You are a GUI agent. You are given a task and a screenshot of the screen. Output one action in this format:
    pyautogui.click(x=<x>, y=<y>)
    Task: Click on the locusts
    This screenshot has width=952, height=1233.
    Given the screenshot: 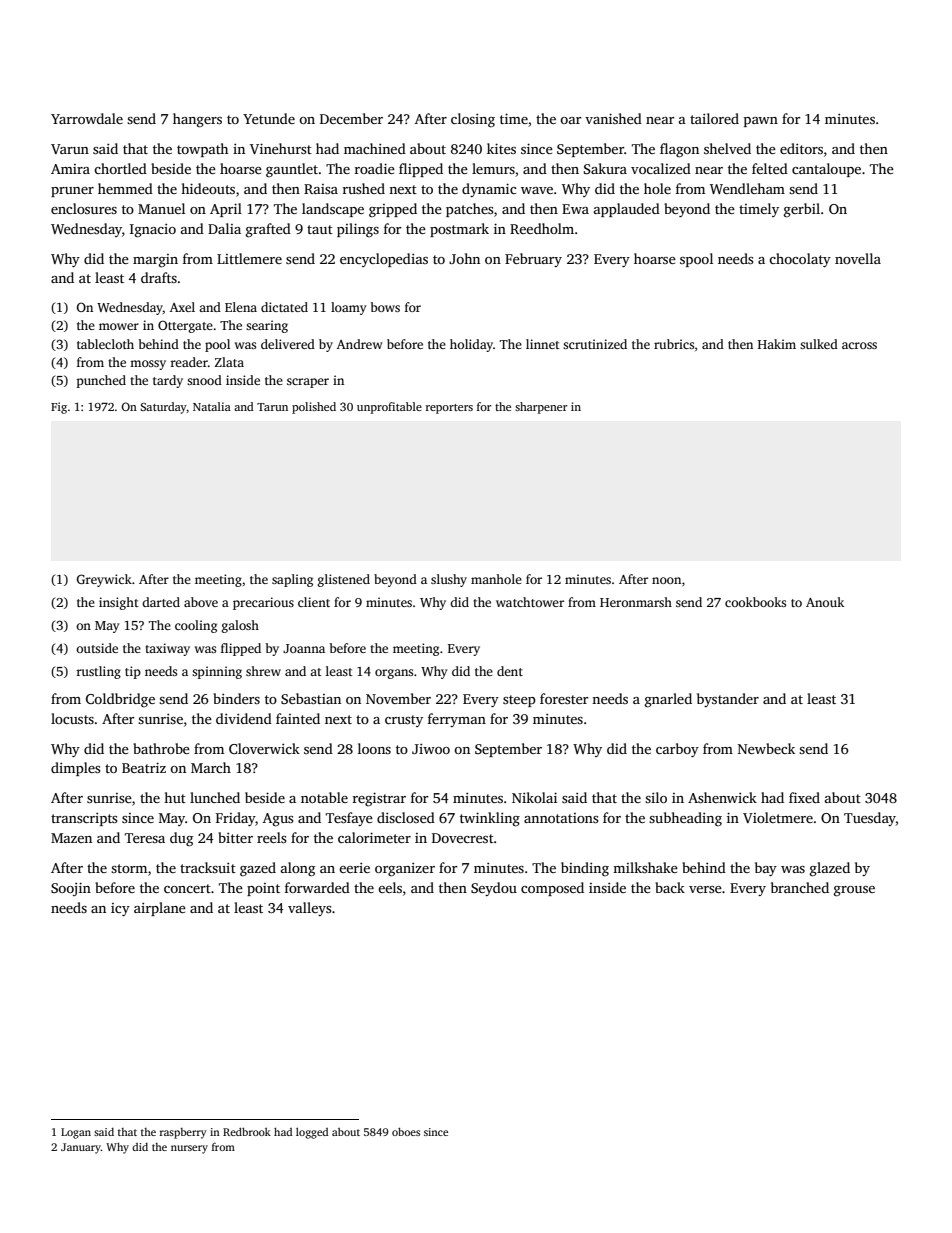 What is the action you would take?
    pyautogui.click(x=72, y=718)
